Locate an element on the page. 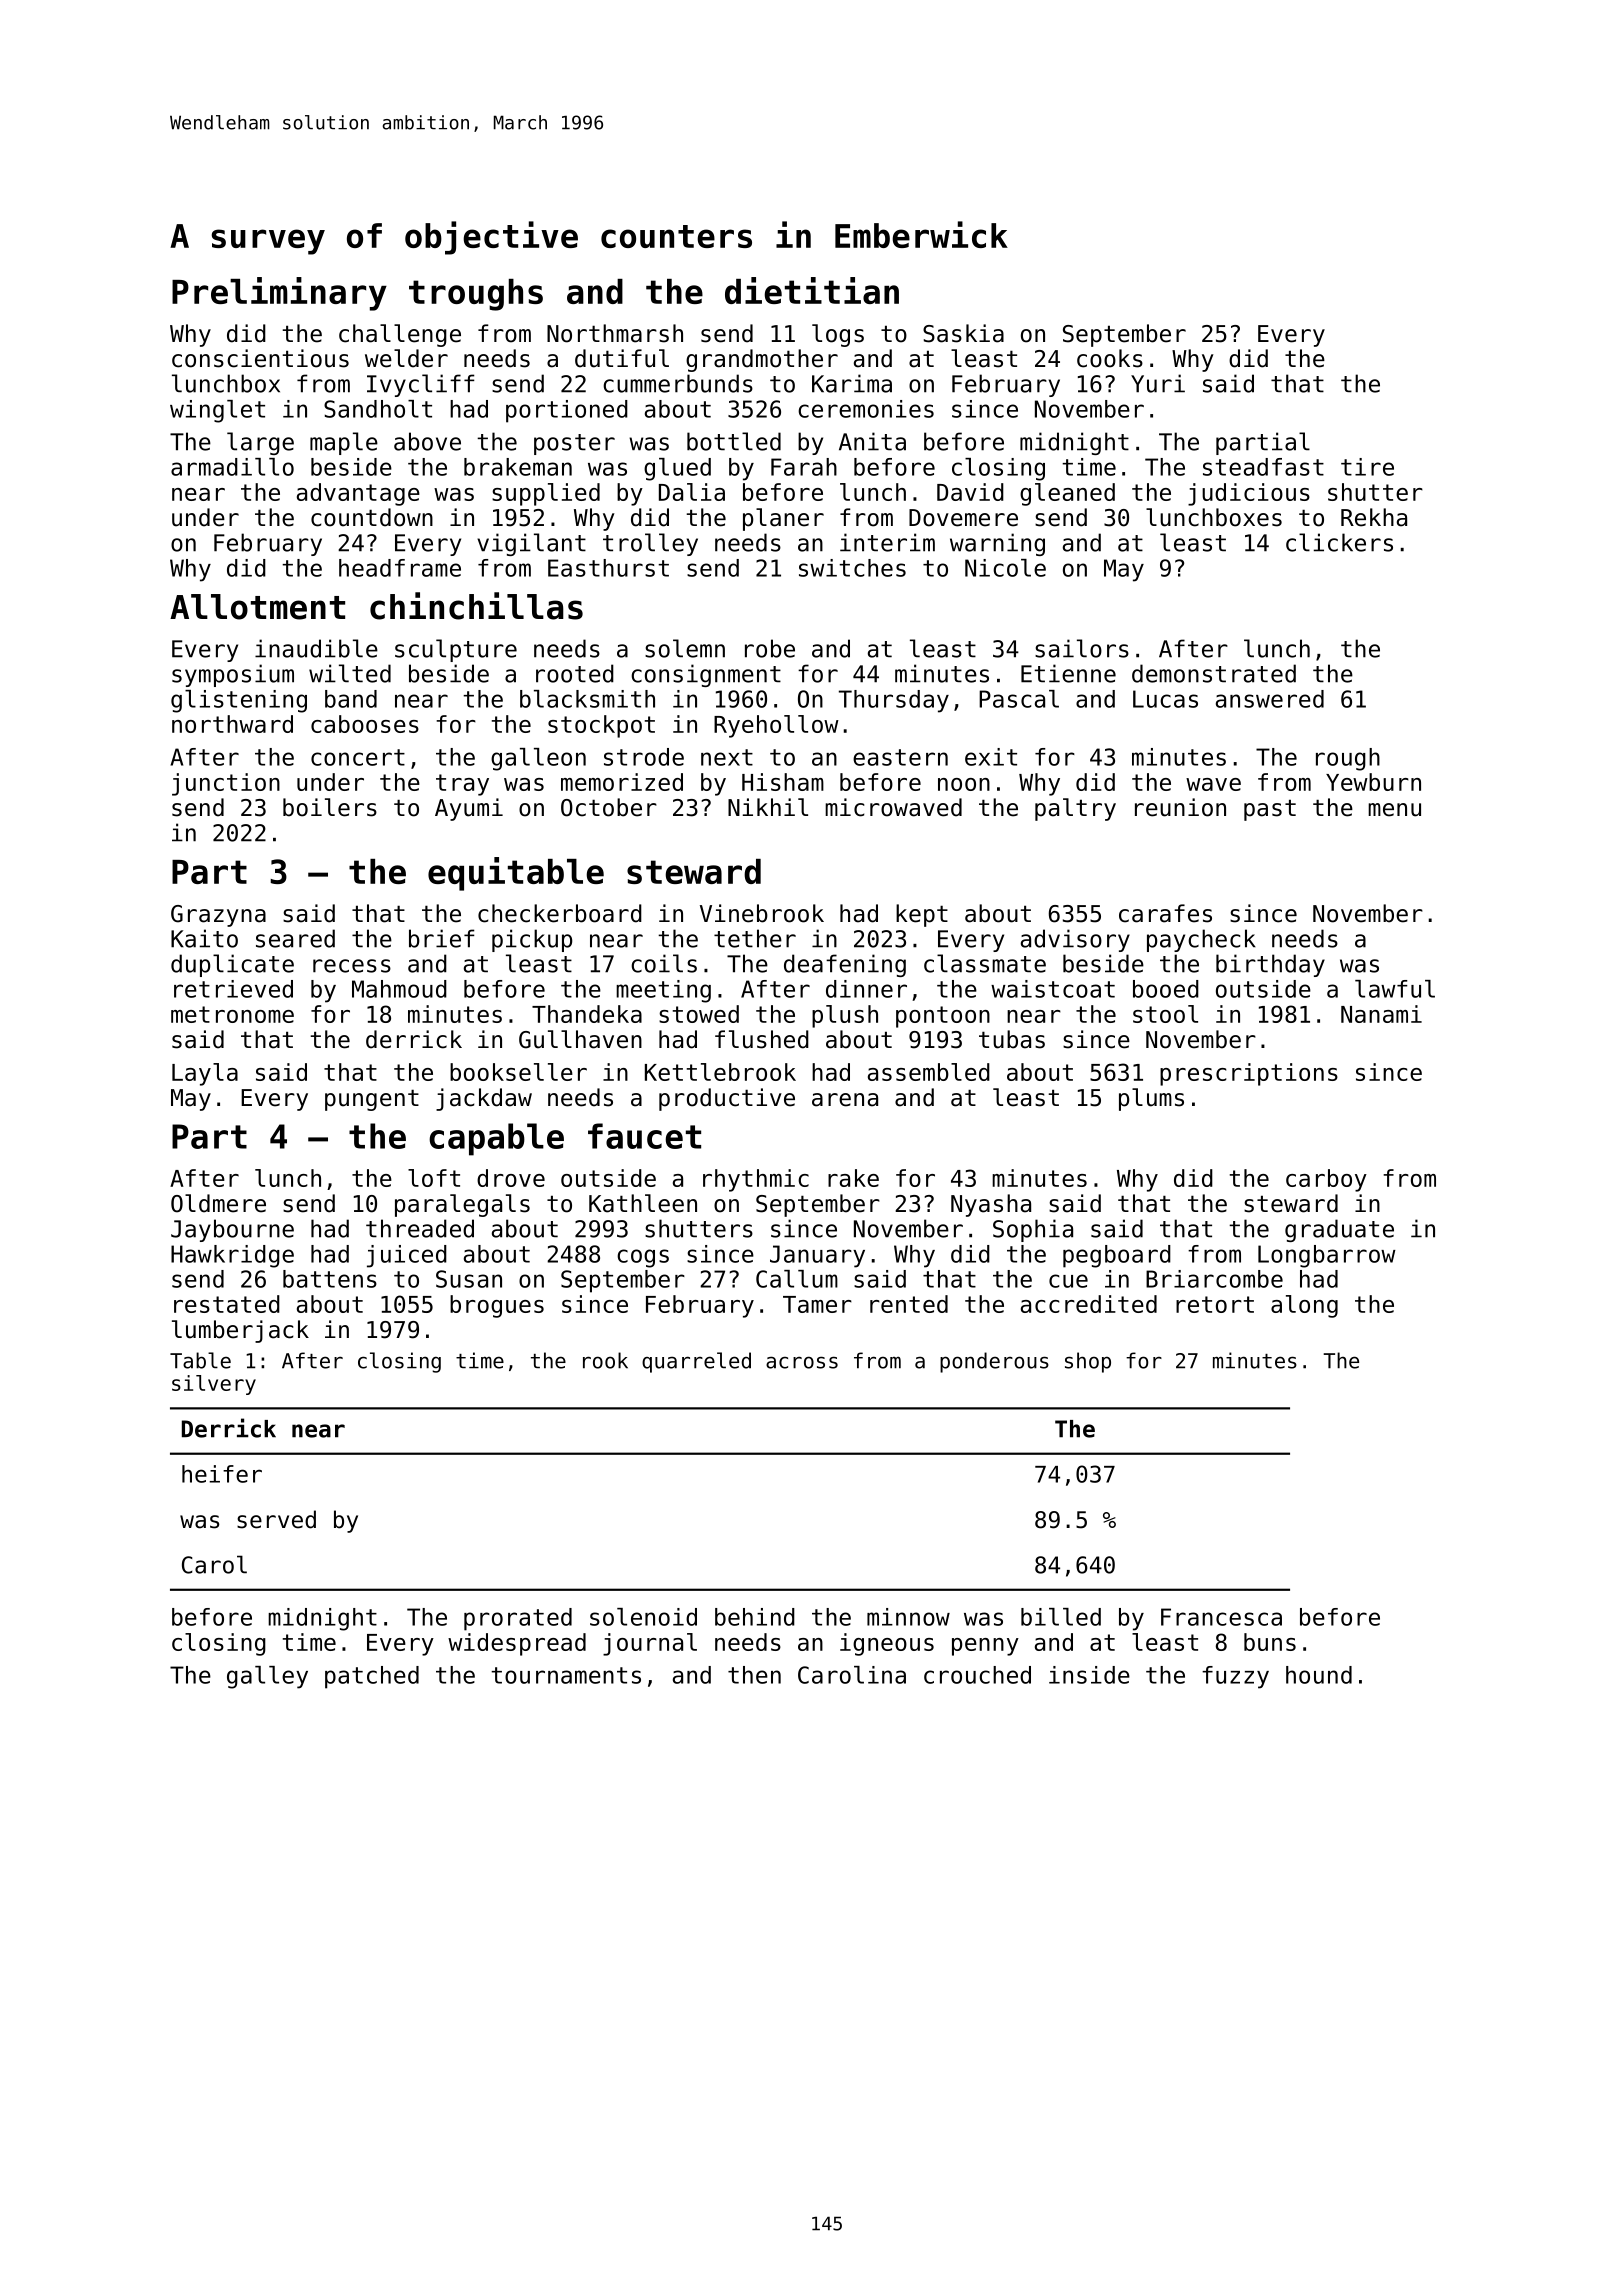  Dalia is located at coordinates (692, 492).
